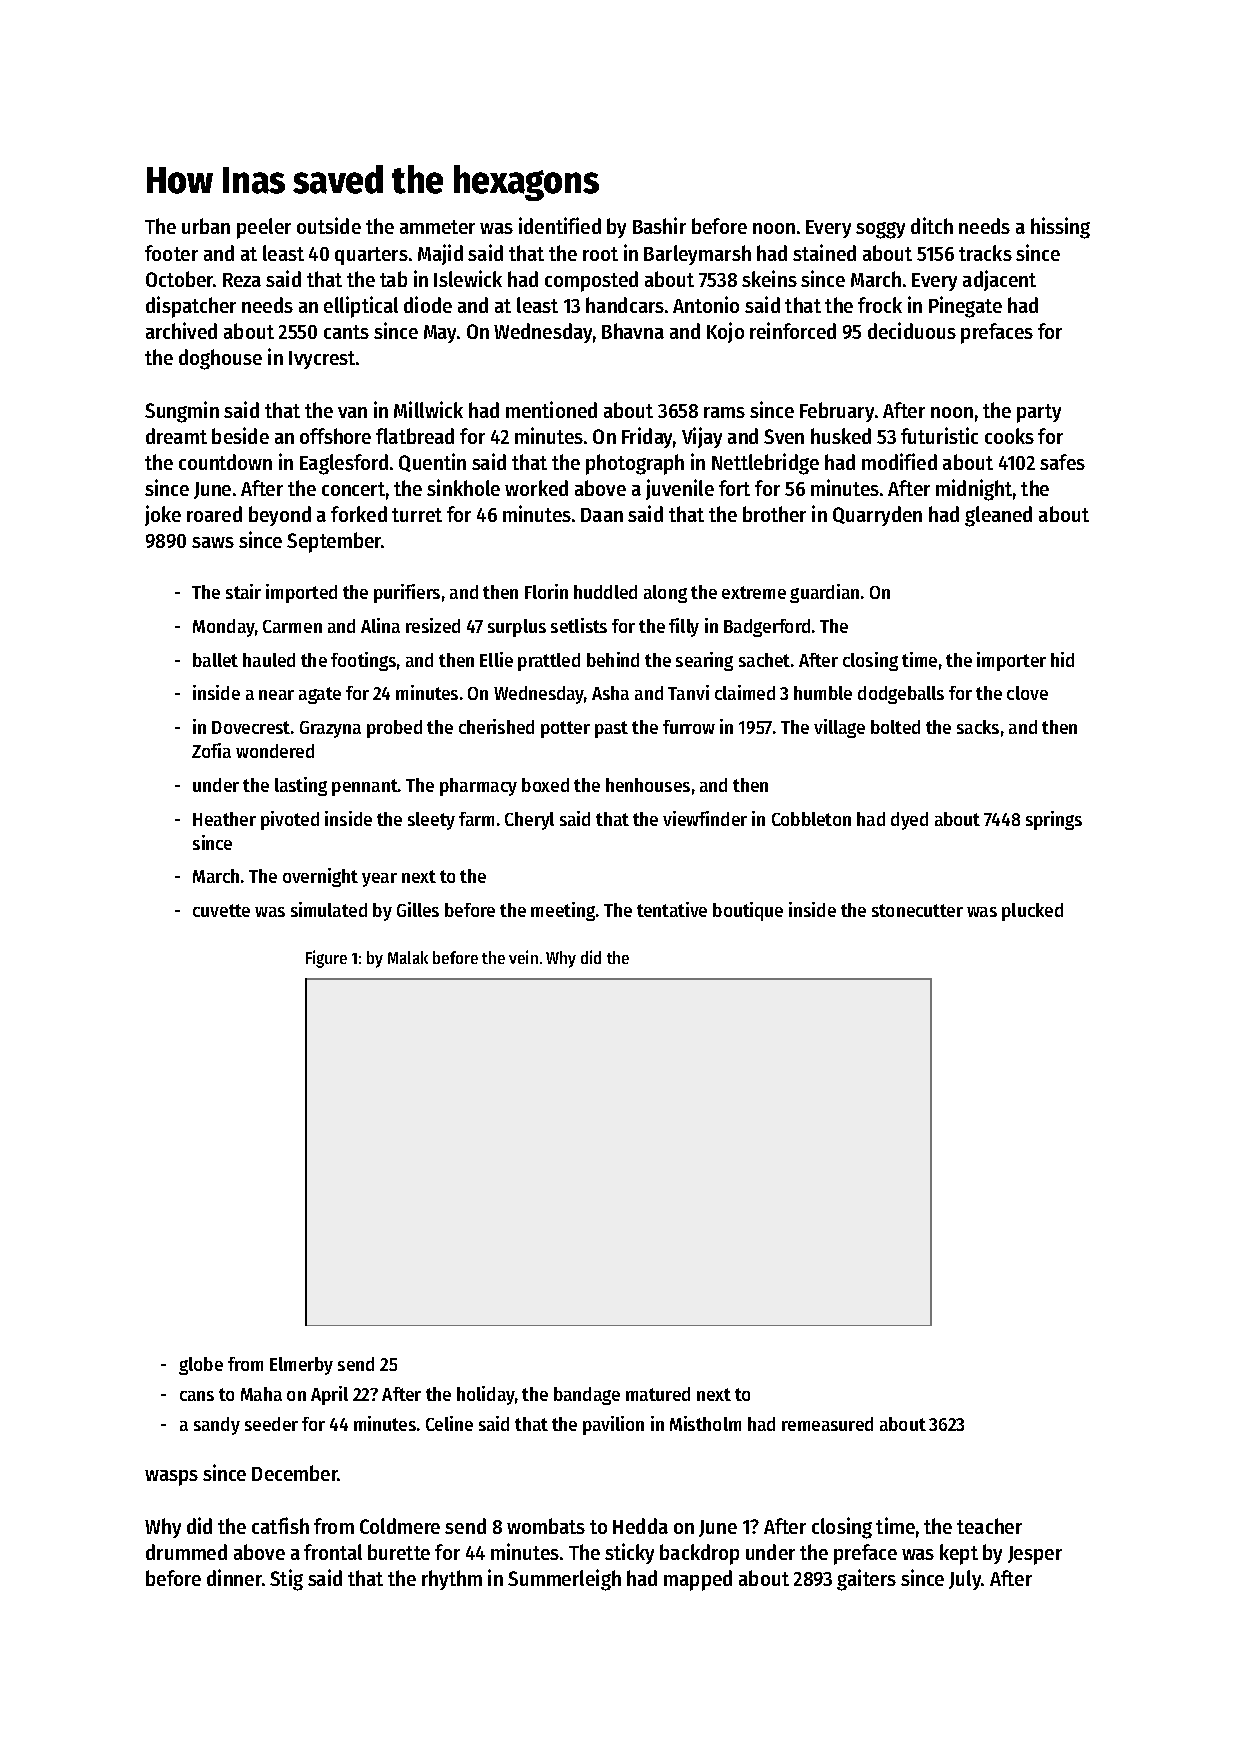 The height and width of the document is (1749, 1237). I want to click on Coldmere, so click(400, 1526).
